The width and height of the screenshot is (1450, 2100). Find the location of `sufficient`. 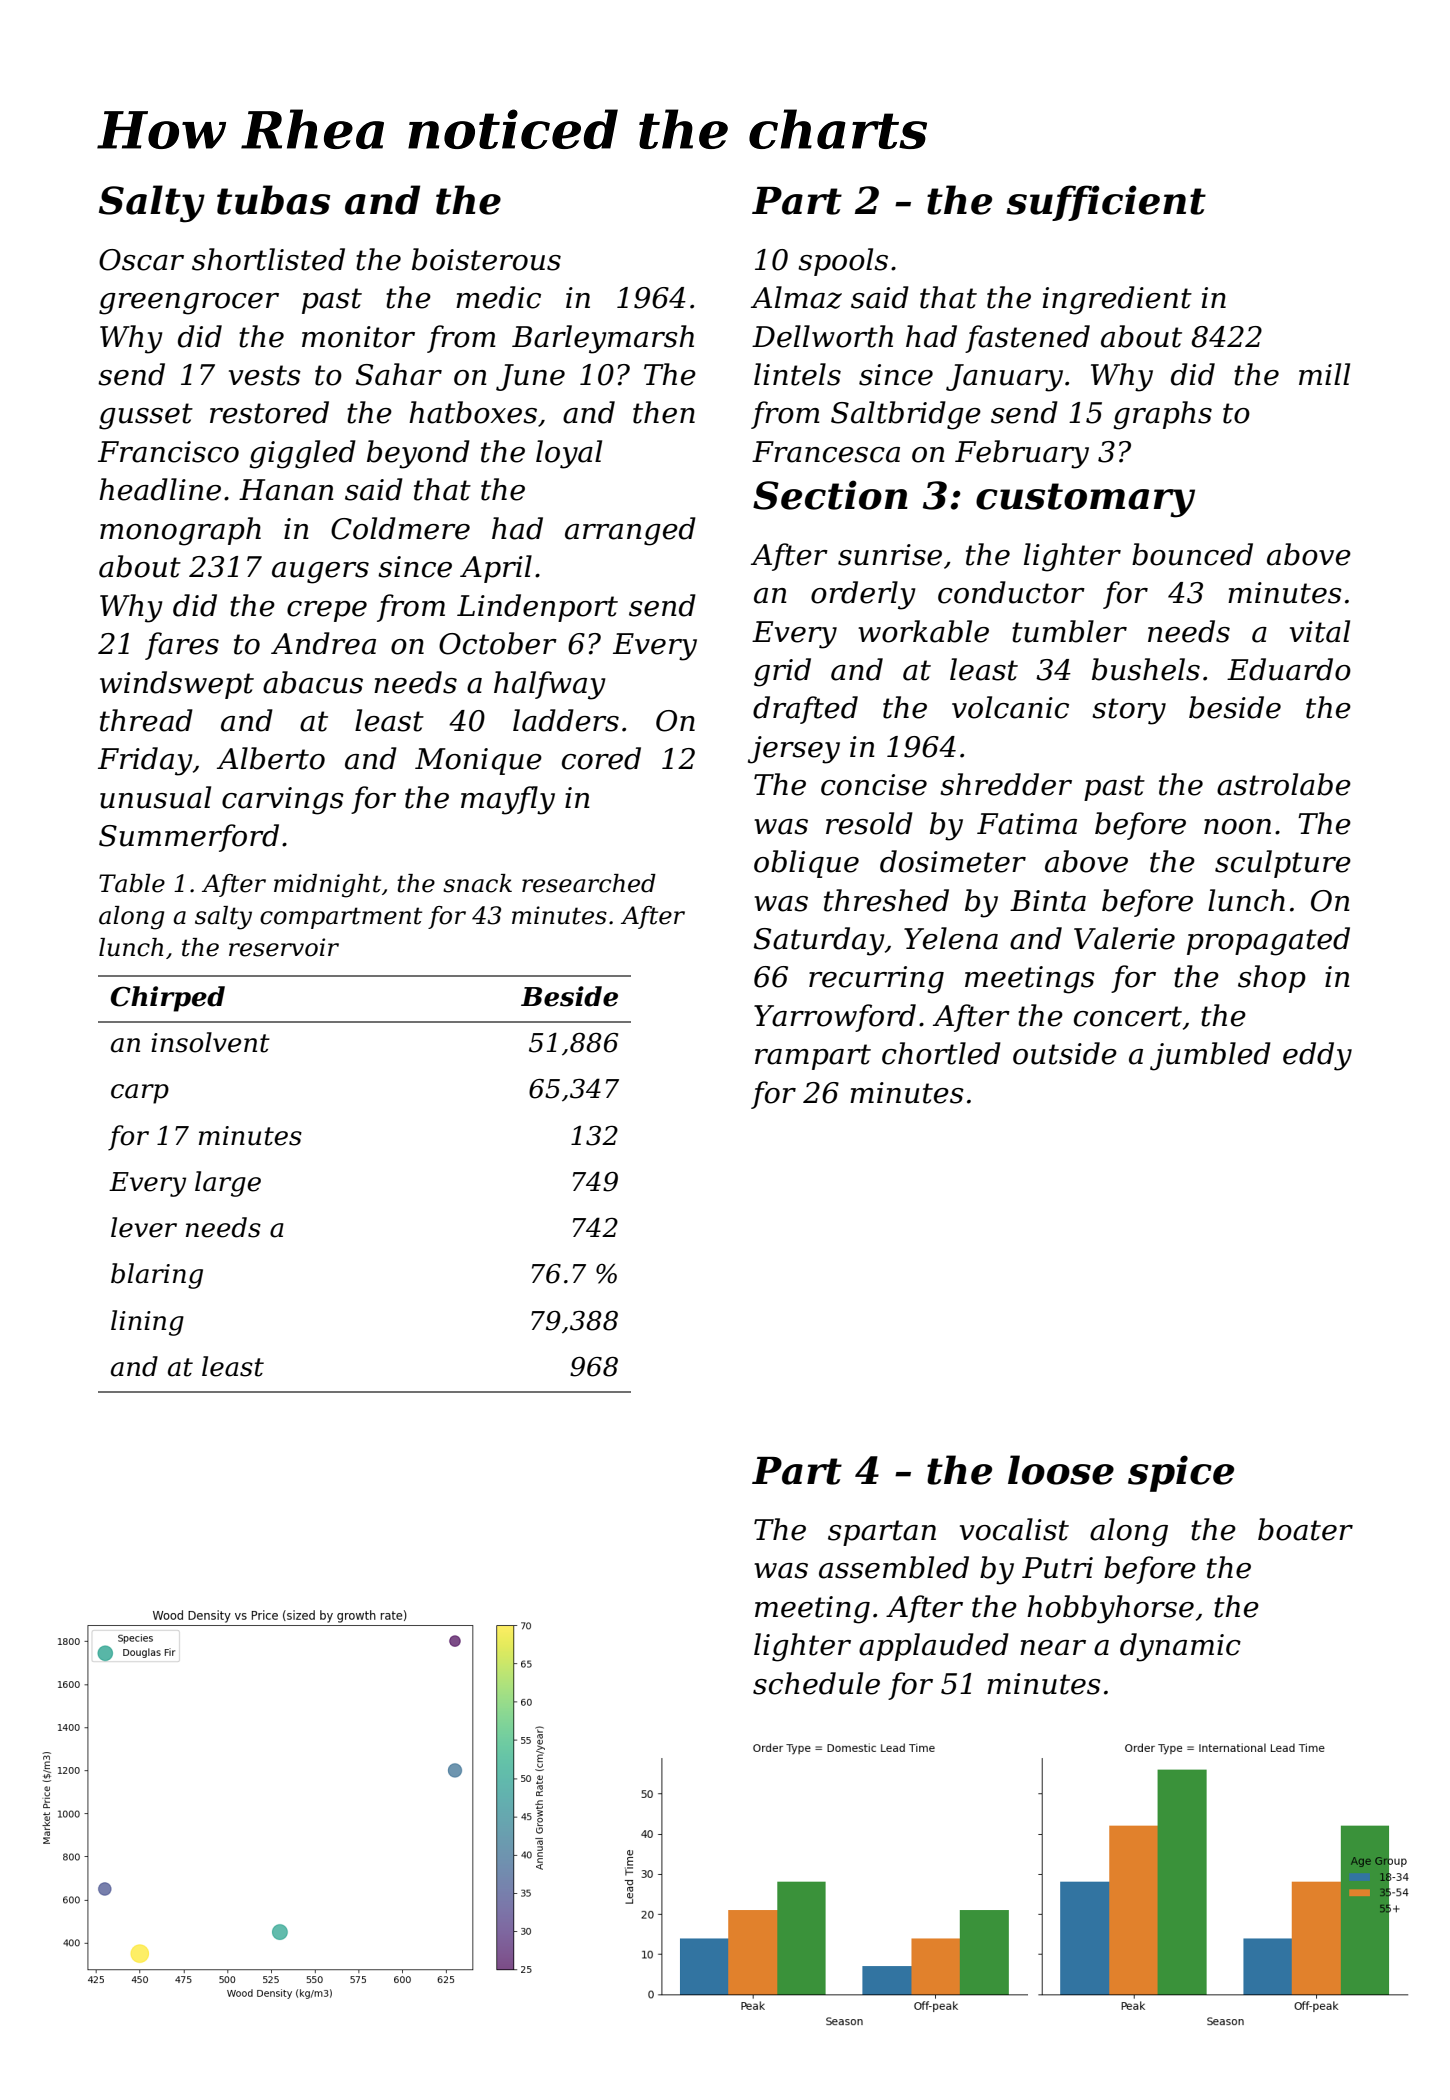

sufficient is located at coordinates (1106, 203).
